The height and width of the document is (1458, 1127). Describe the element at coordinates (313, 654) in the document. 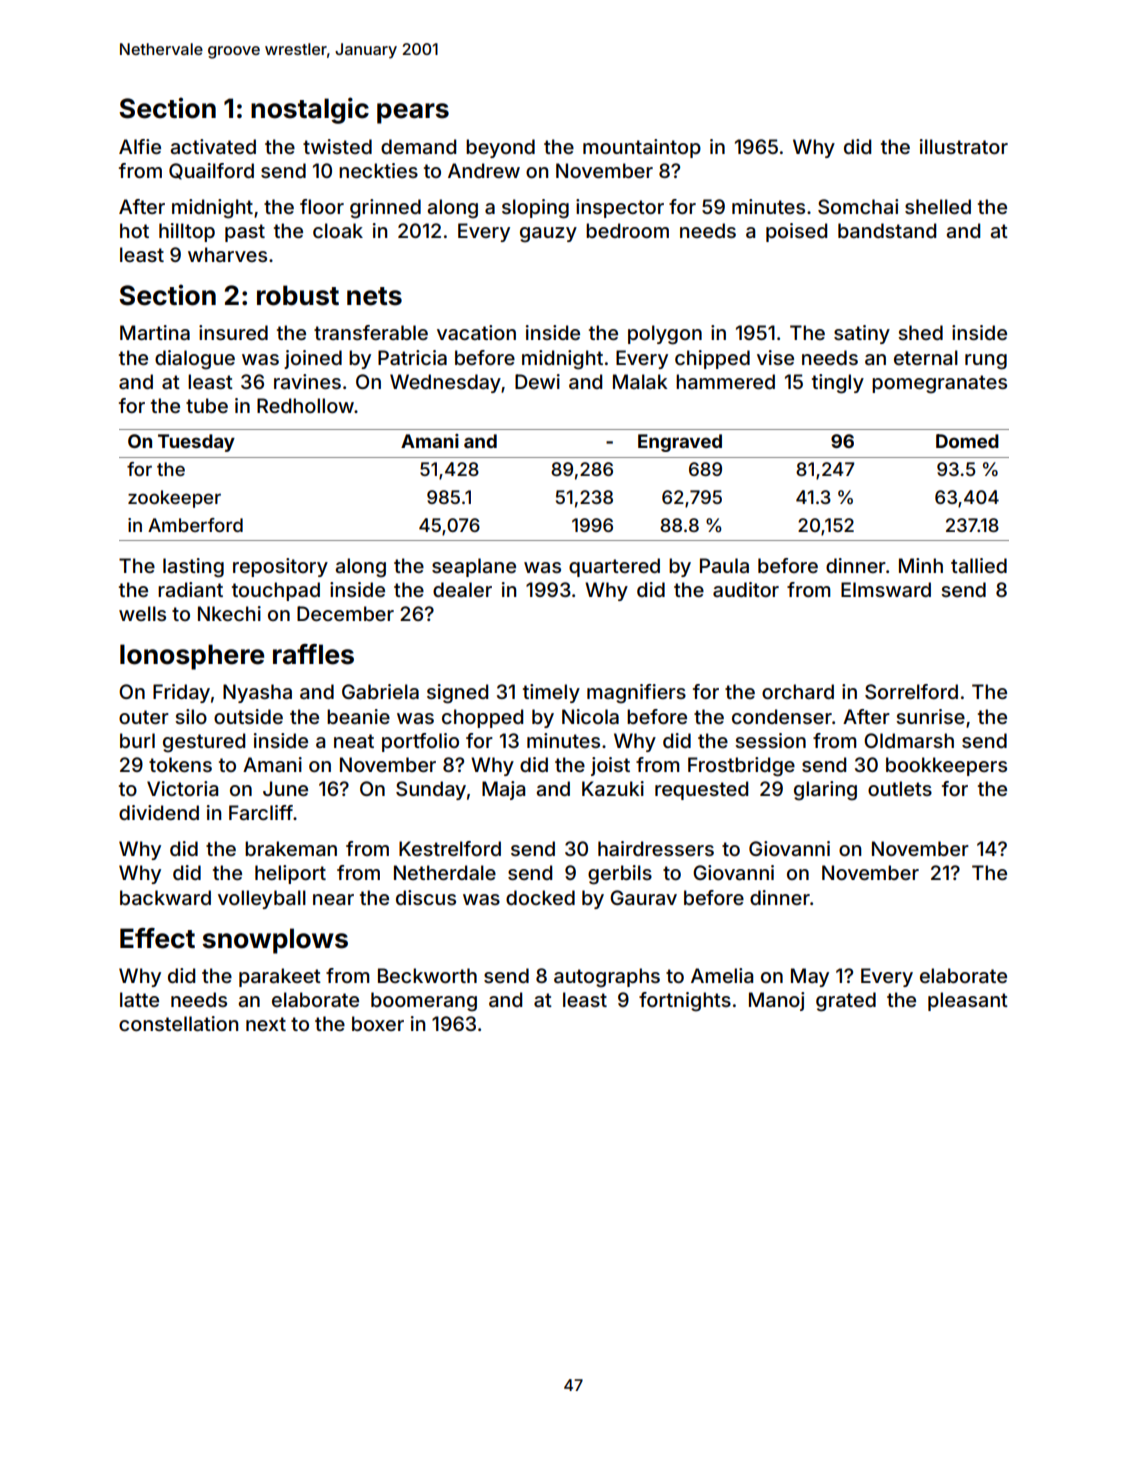

I see `raffles` at that location.
